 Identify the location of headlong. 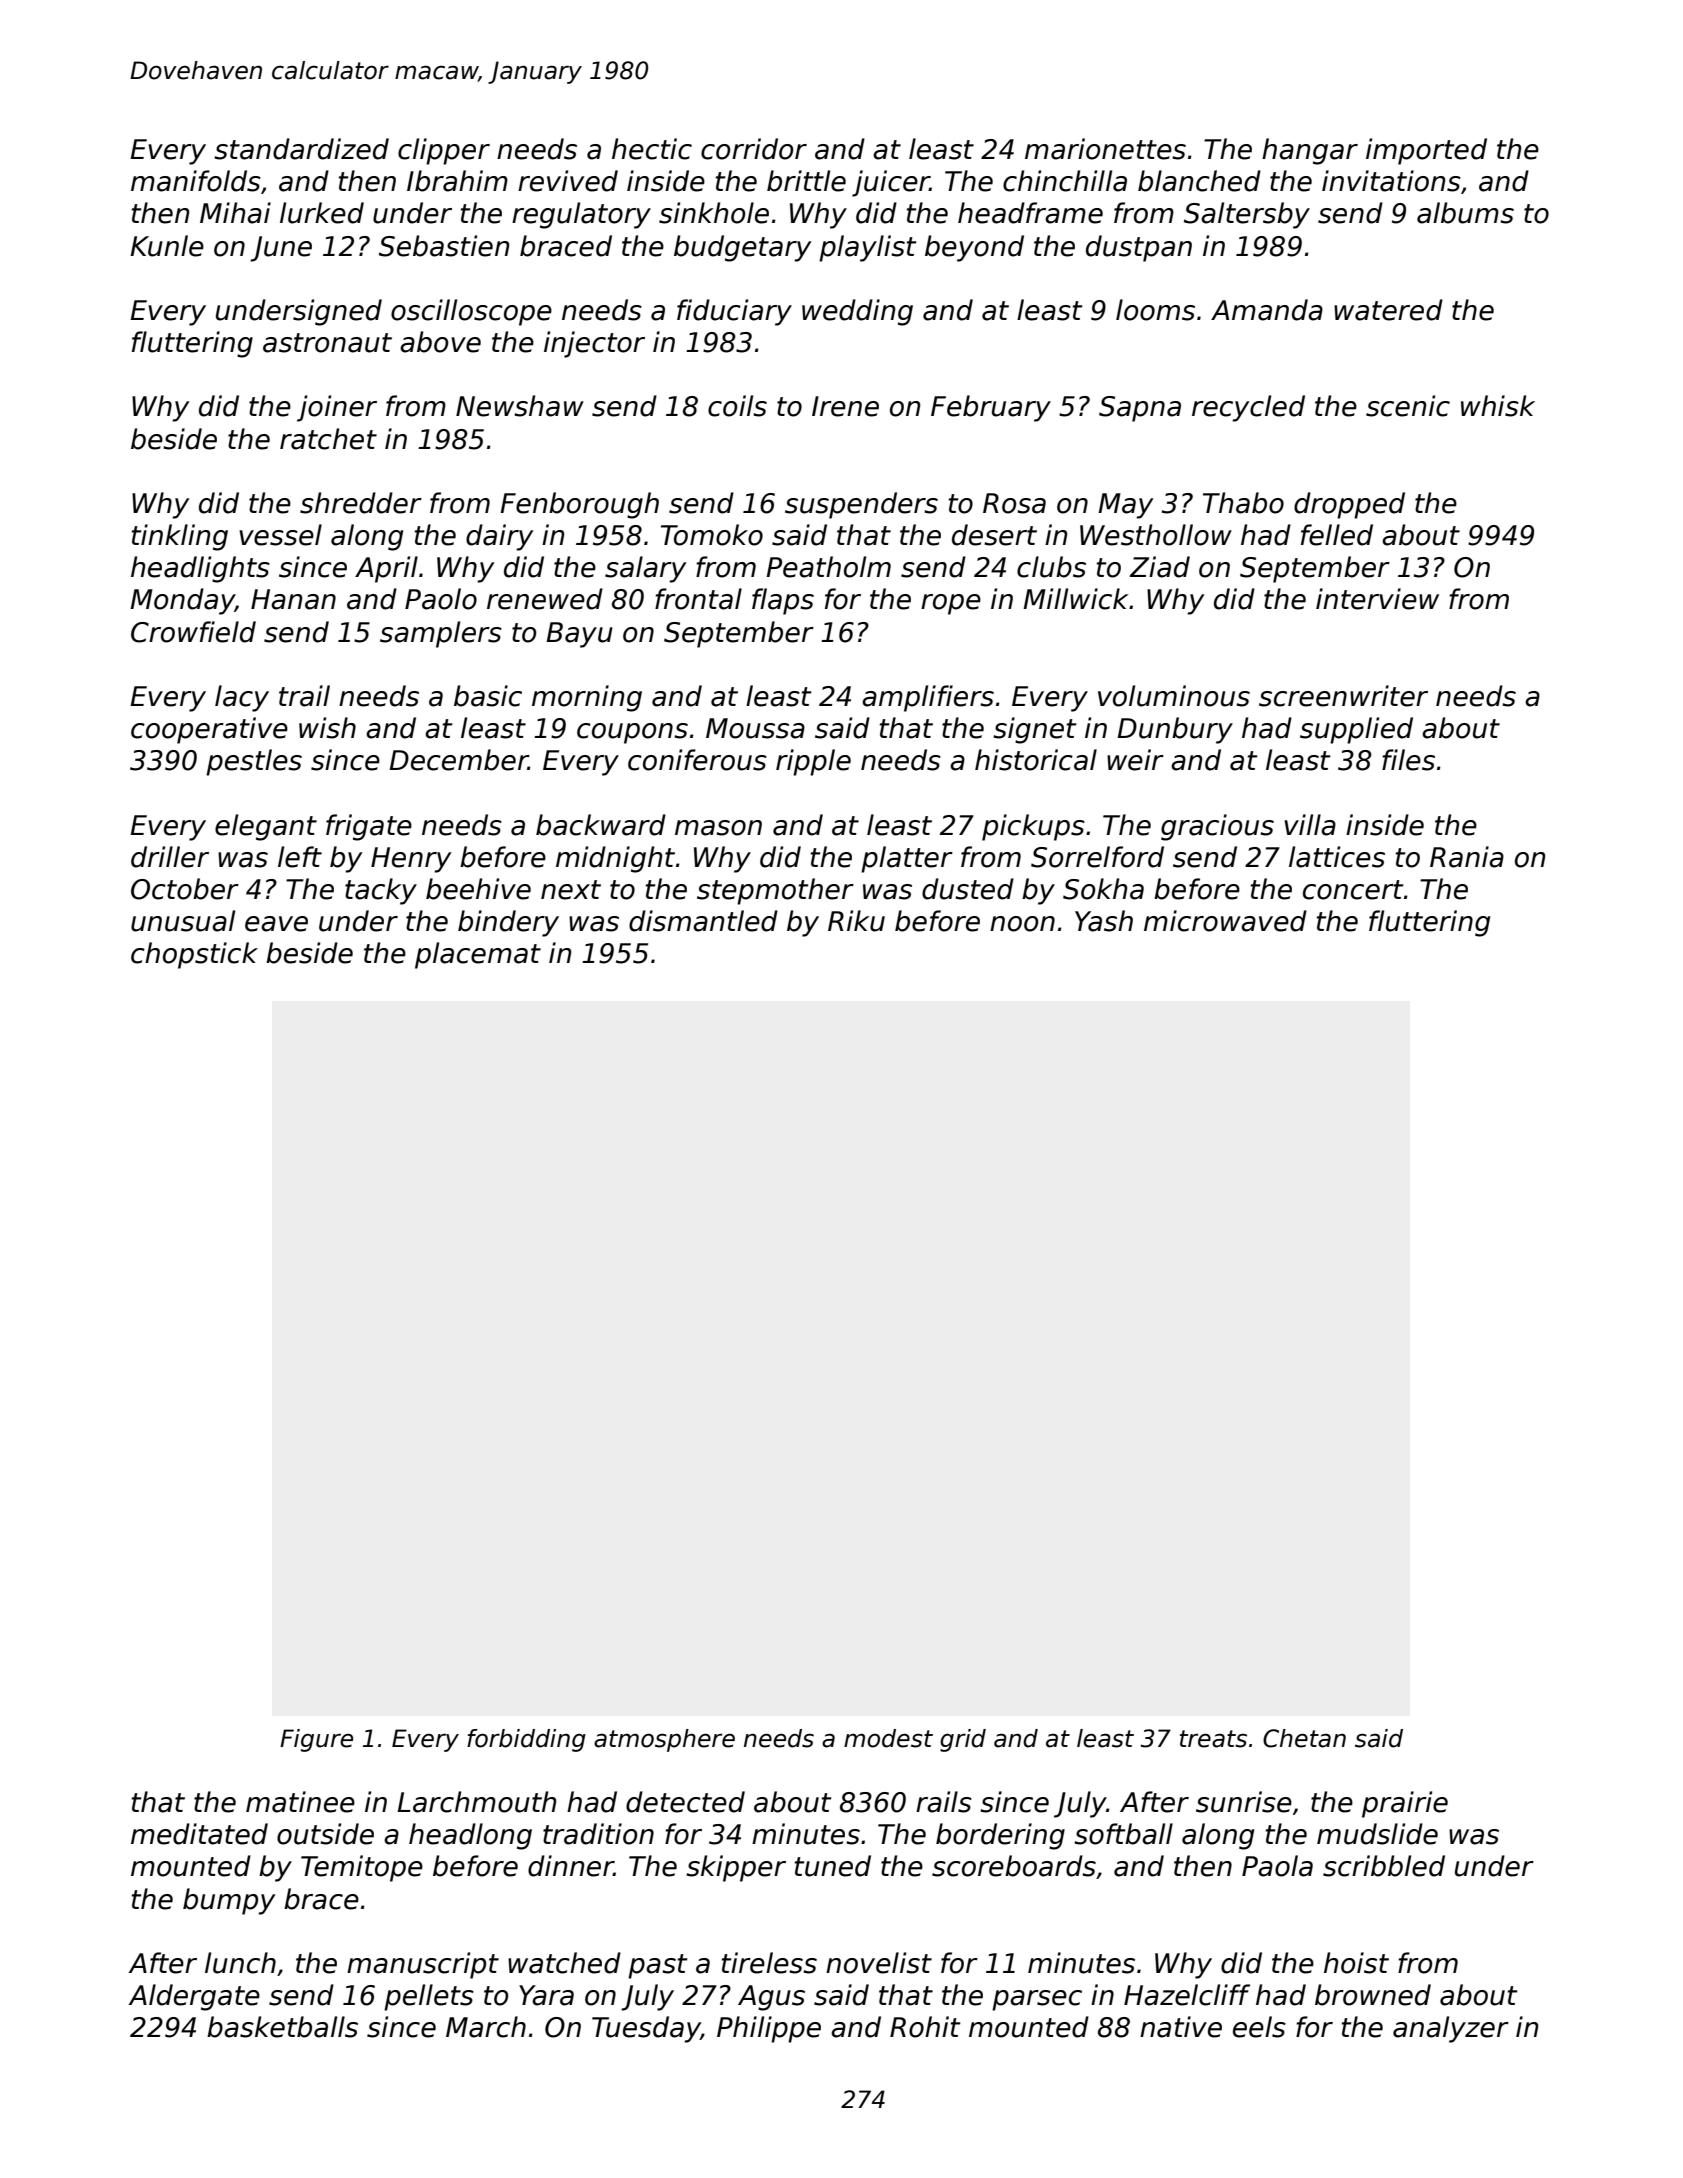
(470, 1836).
